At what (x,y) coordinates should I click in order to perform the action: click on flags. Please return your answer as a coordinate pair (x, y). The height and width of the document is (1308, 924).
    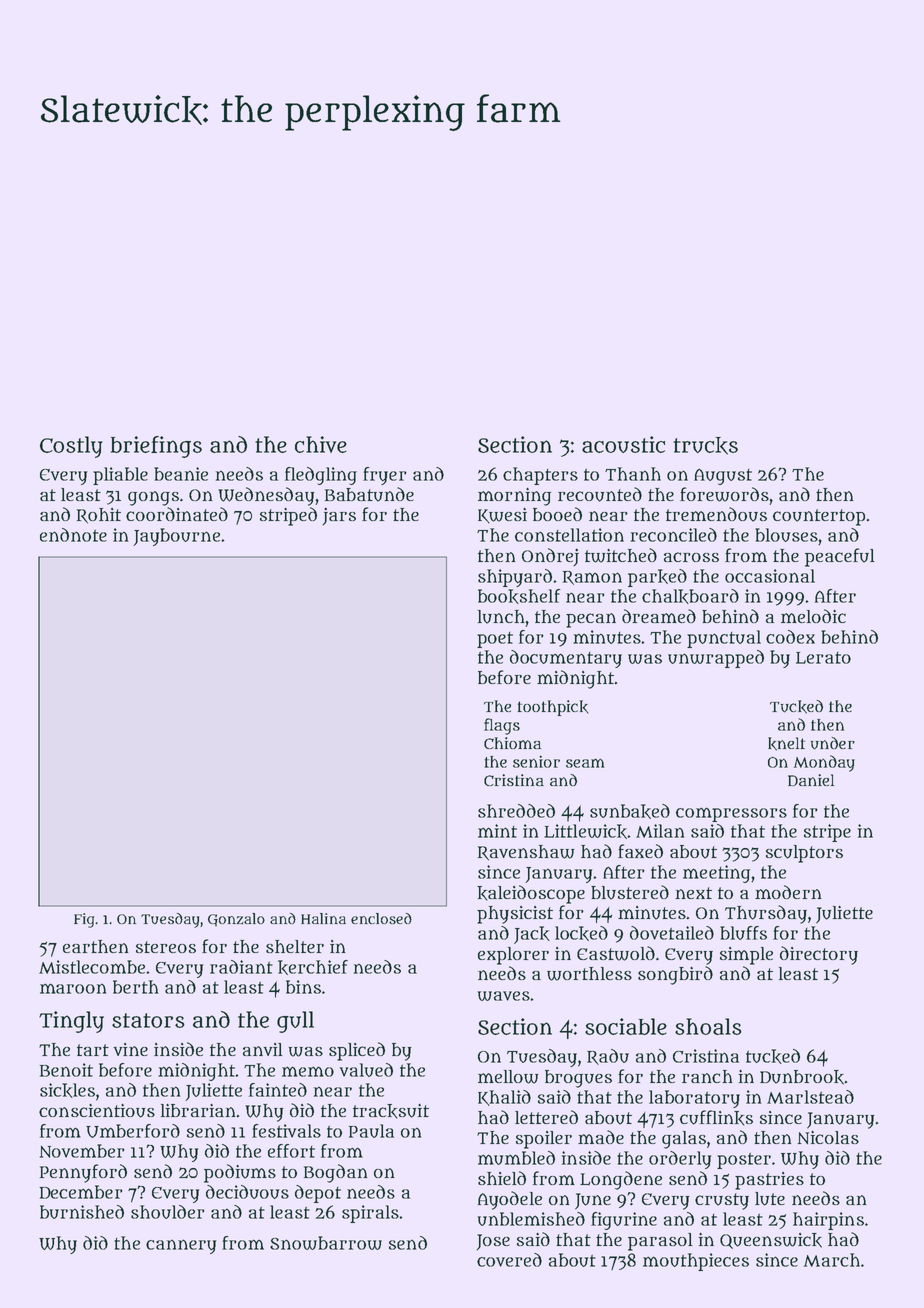
    Looking at the image, I should click on (502, 726).
